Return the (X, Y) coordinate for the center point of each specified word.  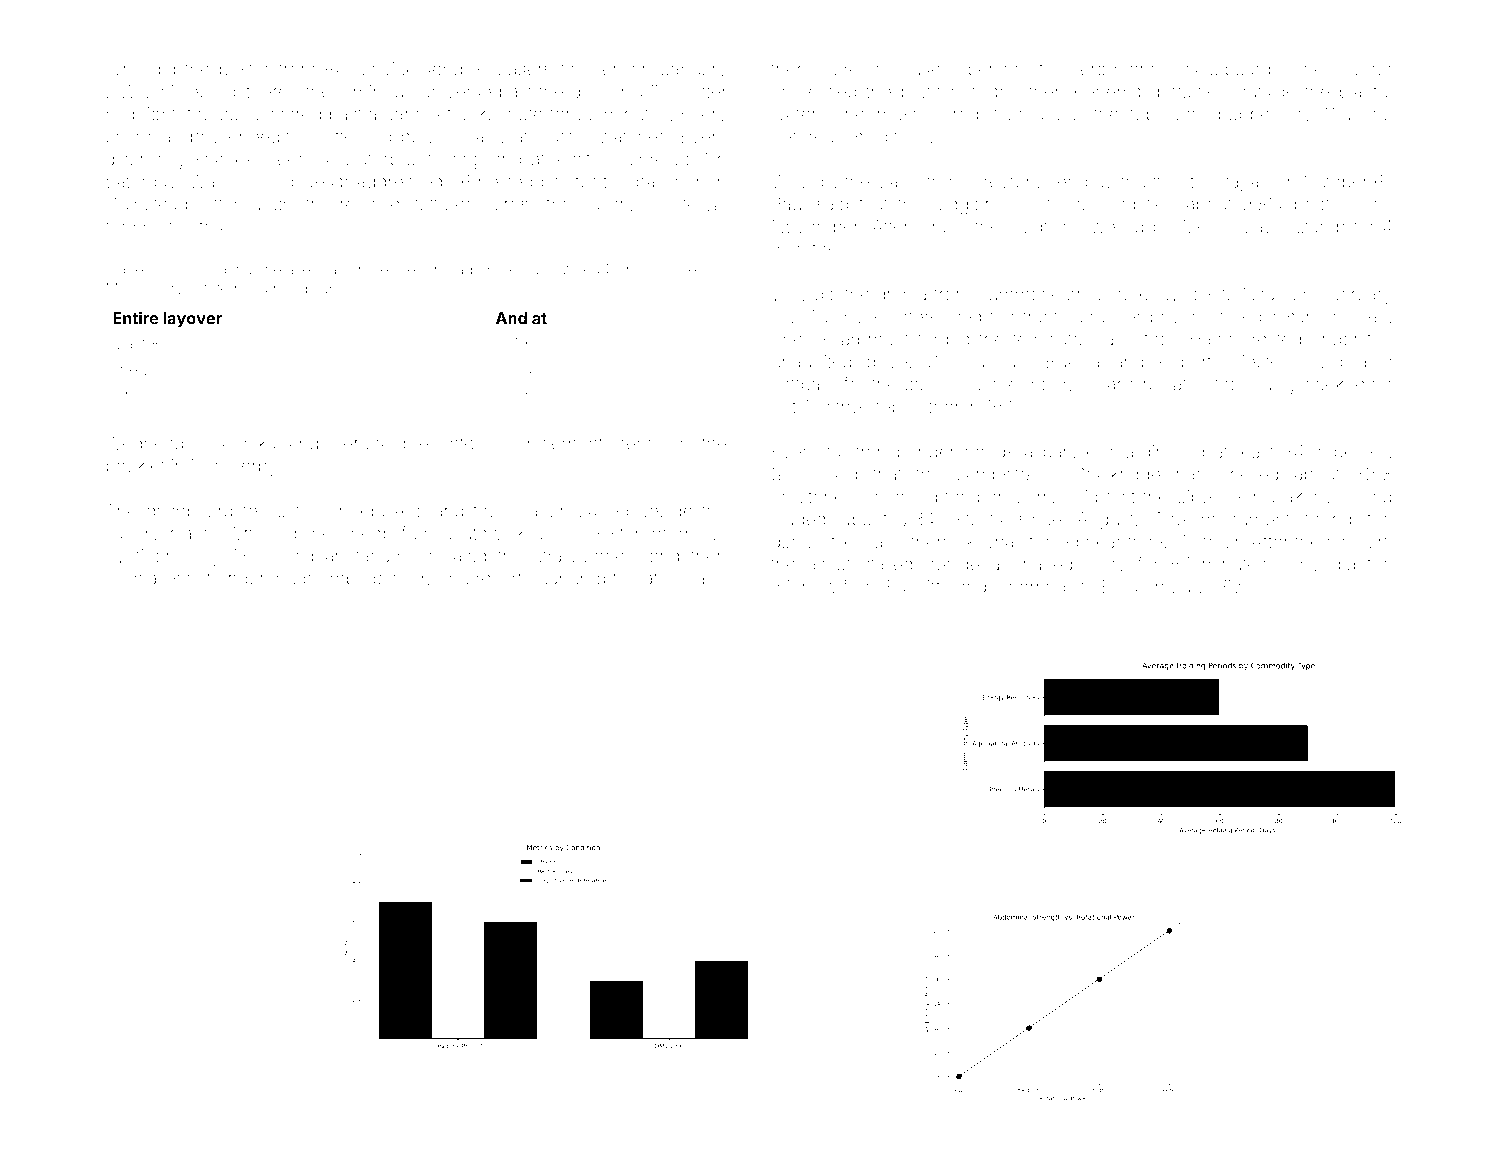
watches (633, 137)
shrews (659, 159)
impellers (1351, 453)
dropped (1246, 115)
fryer (1221, 543)
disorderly (146, 161)
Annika (248, 443)
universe (456, 92)
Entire (136, 318)
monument (1246, 520)
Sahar (542, 510)
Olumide (1358, 114)
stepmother (914, 408)
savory (133, 536)
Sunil (791, 474)
